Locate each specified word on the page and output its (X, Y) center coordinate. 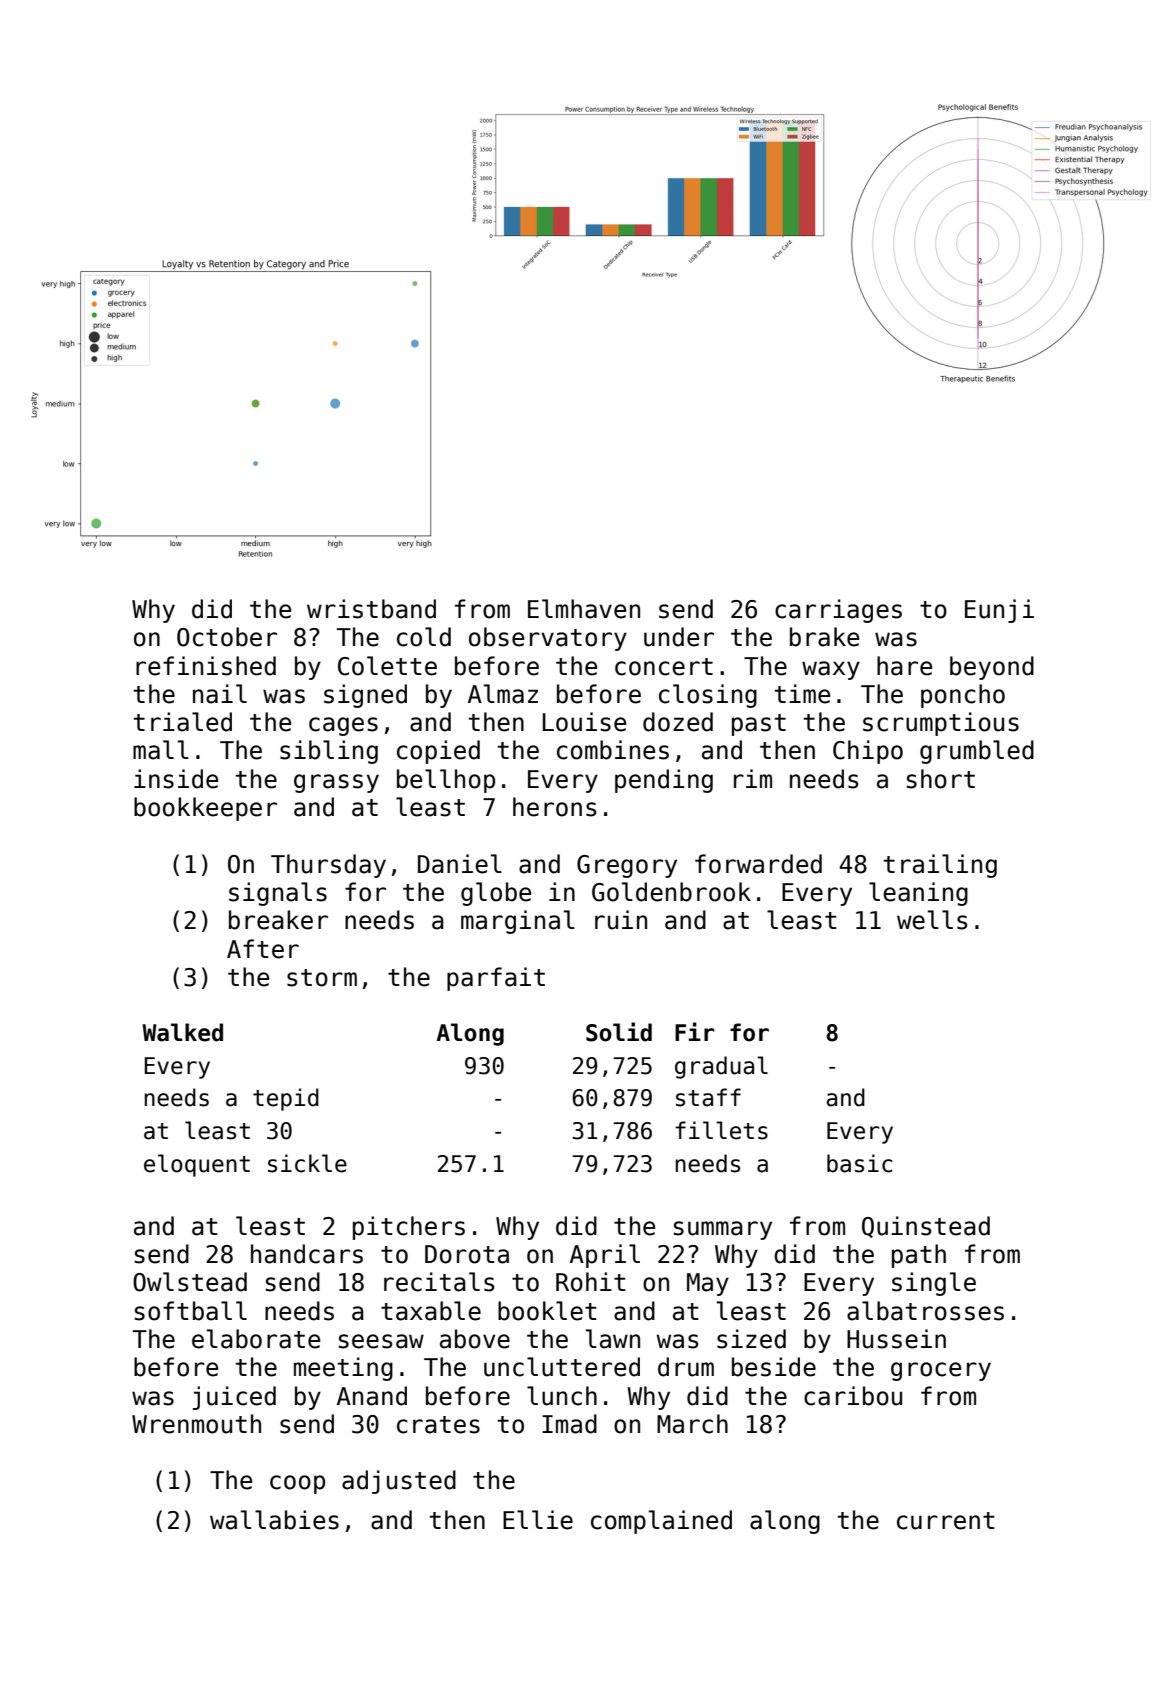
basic (859, 1163)
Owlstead (190, 1282)
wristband (371, 609)
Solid (619, 1032)
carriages (838, 611)
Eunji (999, 611)
